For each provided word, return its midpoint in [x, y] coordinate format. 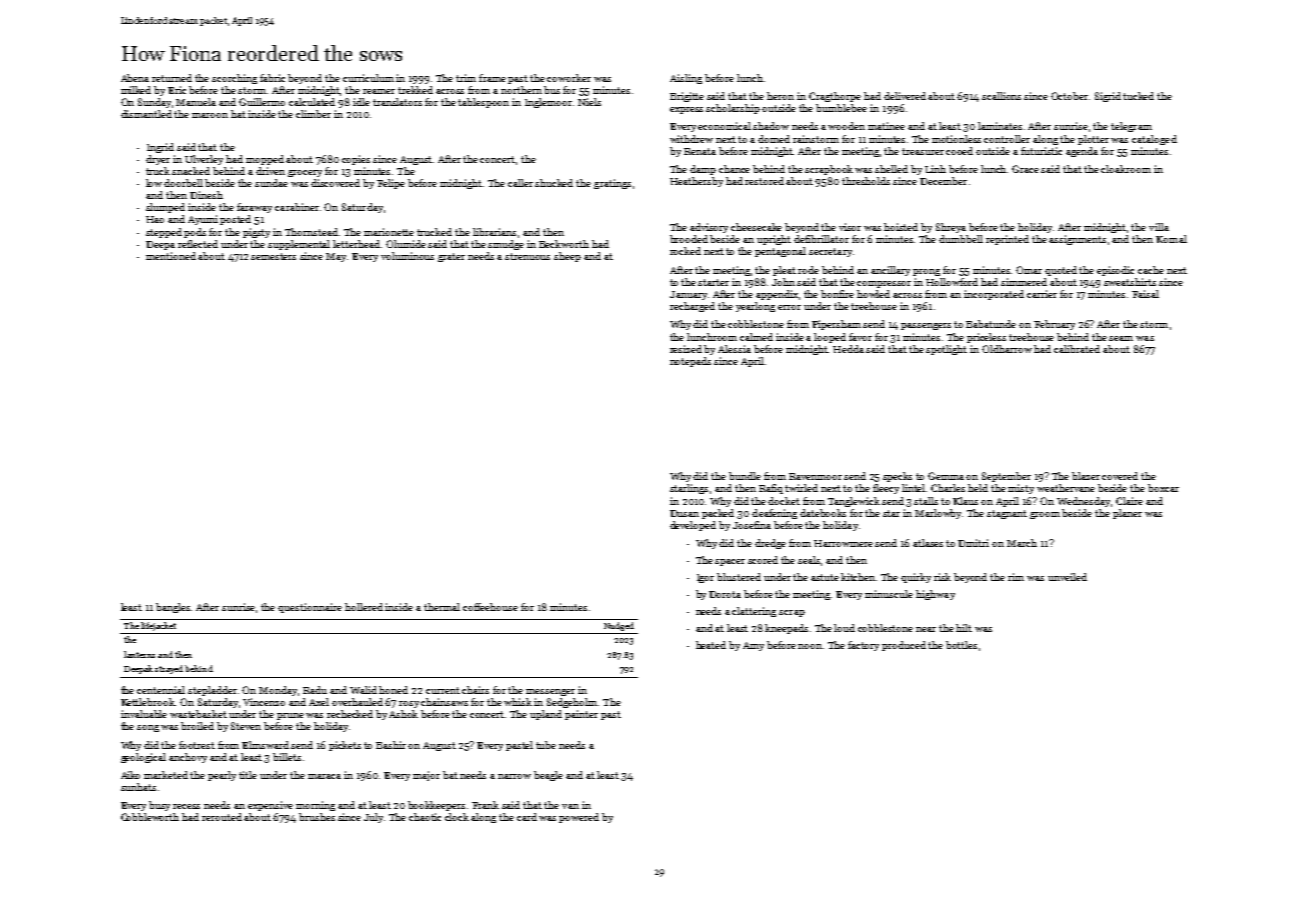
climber [313, 114]
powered [579, 818]
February [1054, 325]
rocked [685, 251]
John [783, 282]
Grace [1025, 169]
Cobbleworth [150, 817]
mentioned [171, 256]
